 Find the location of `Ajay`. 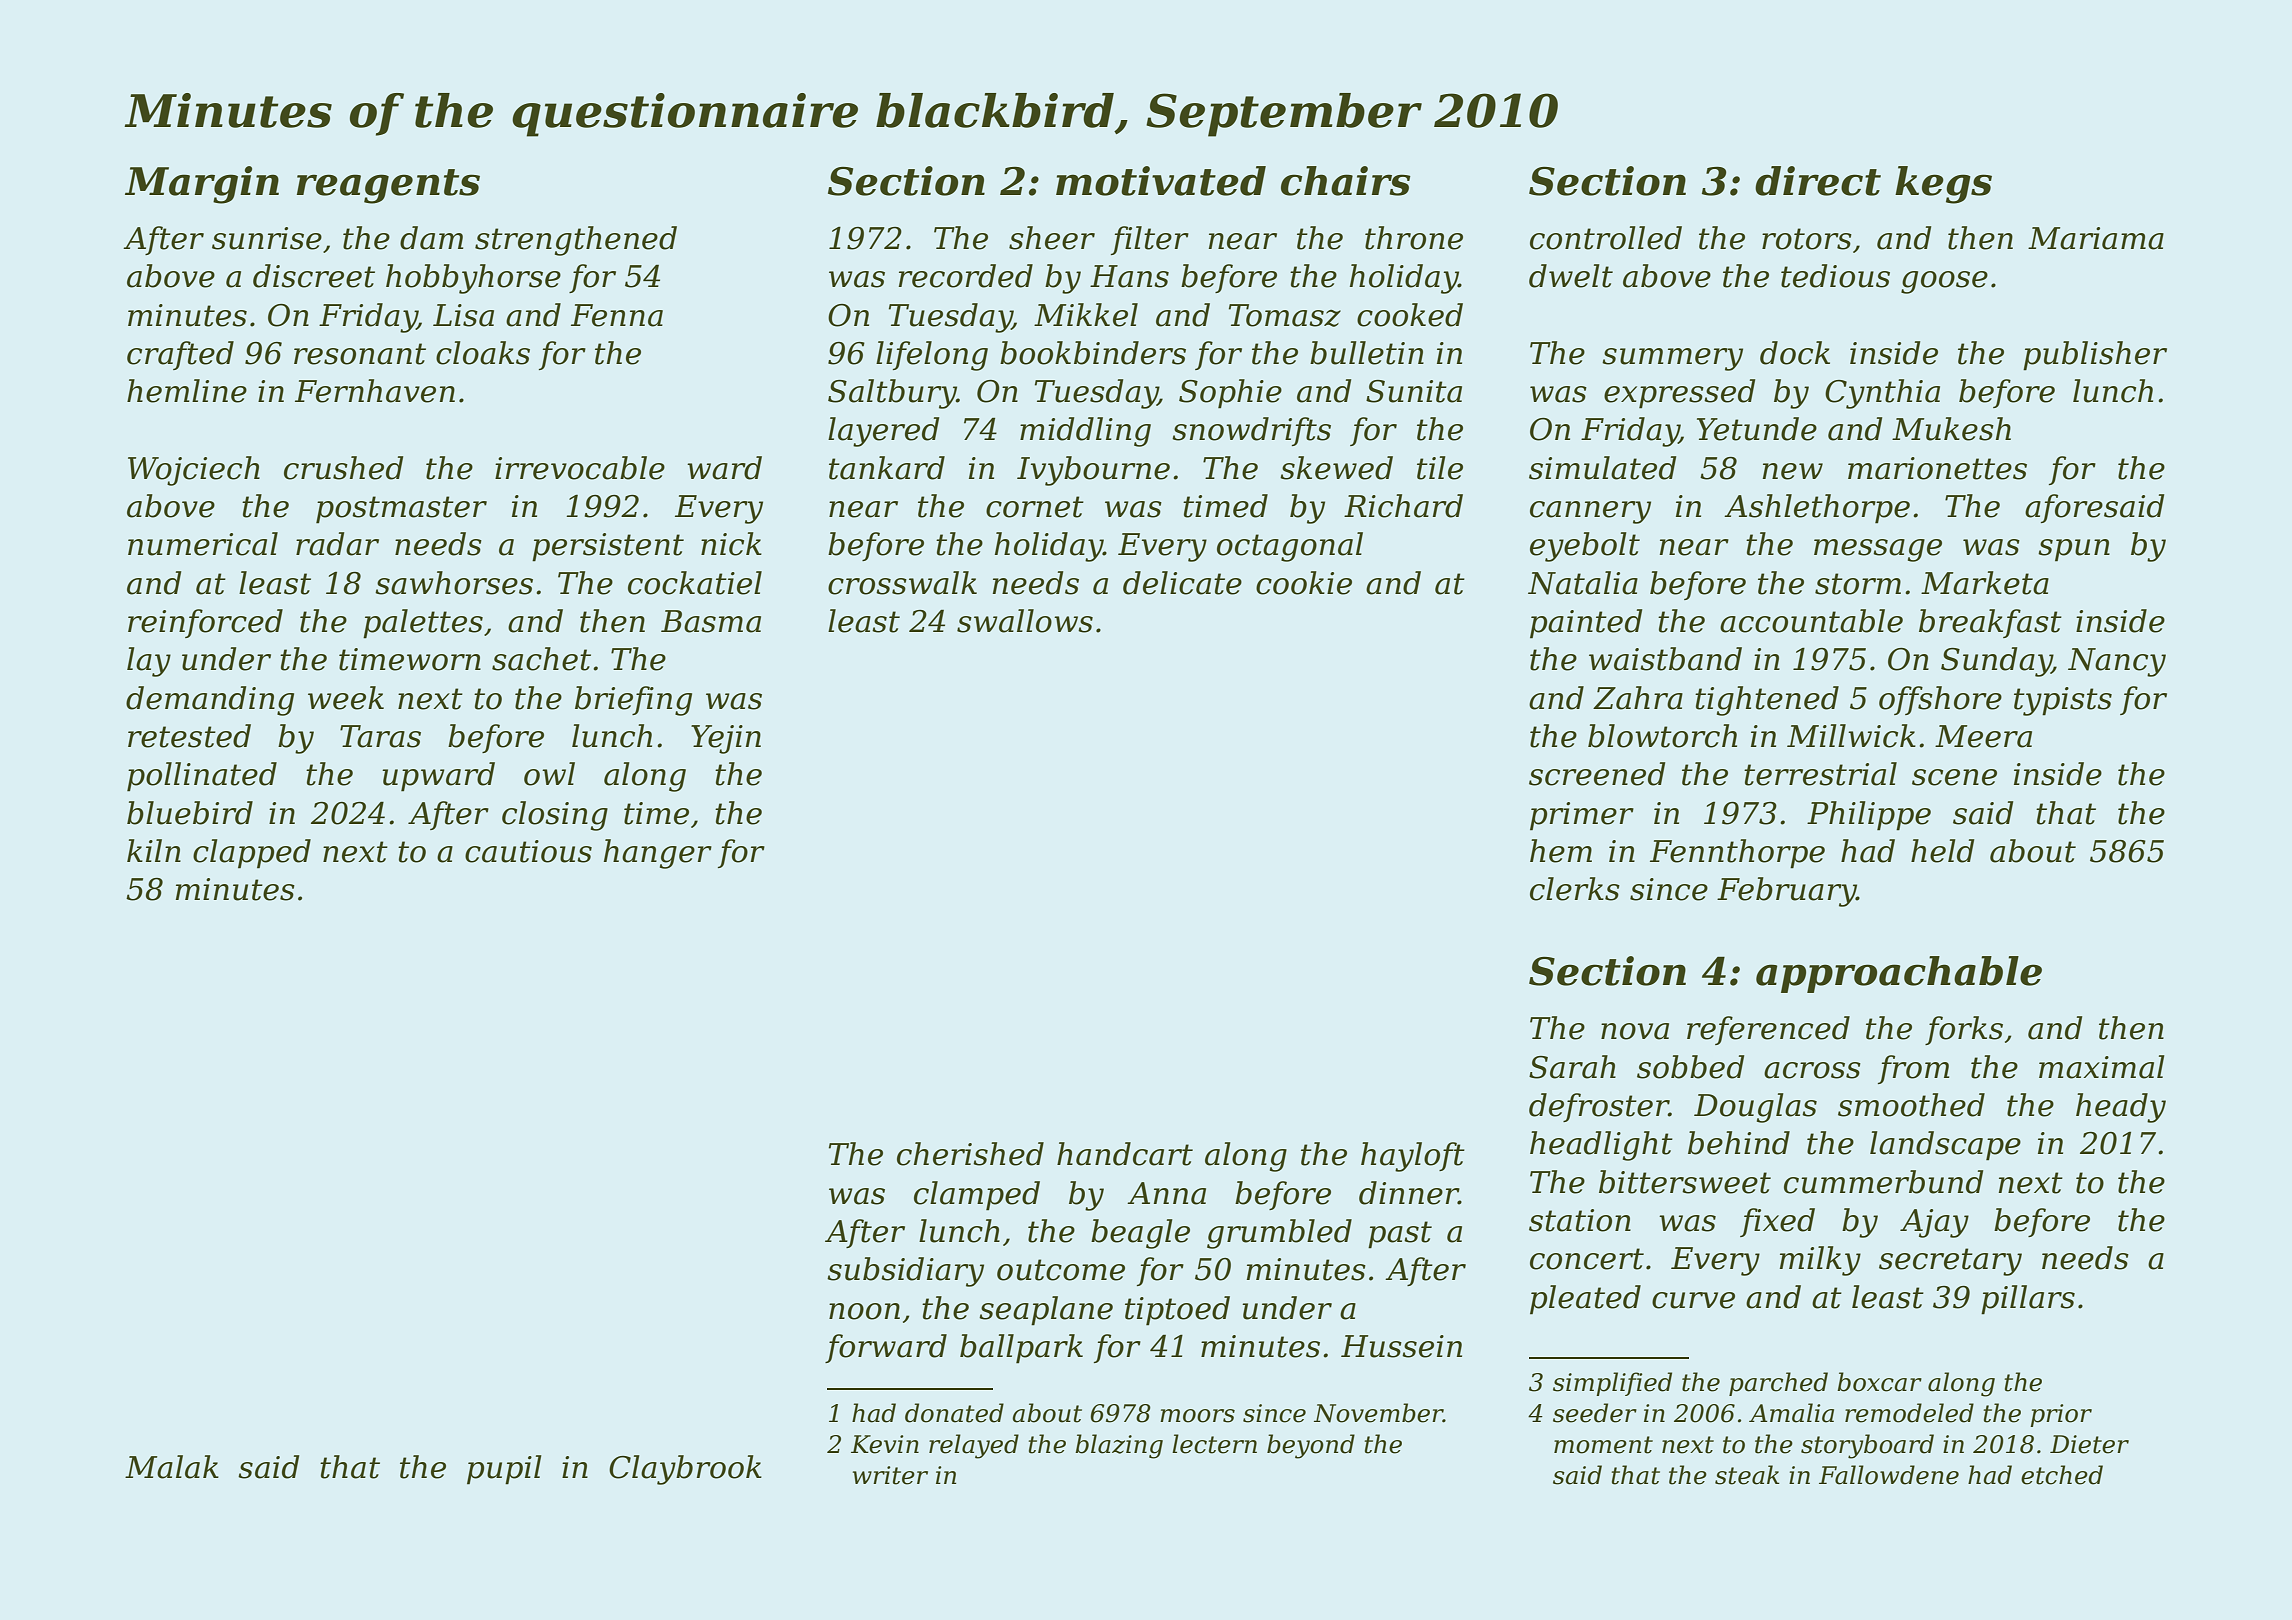

Ajay is located at coordinates (1934, 1223).
